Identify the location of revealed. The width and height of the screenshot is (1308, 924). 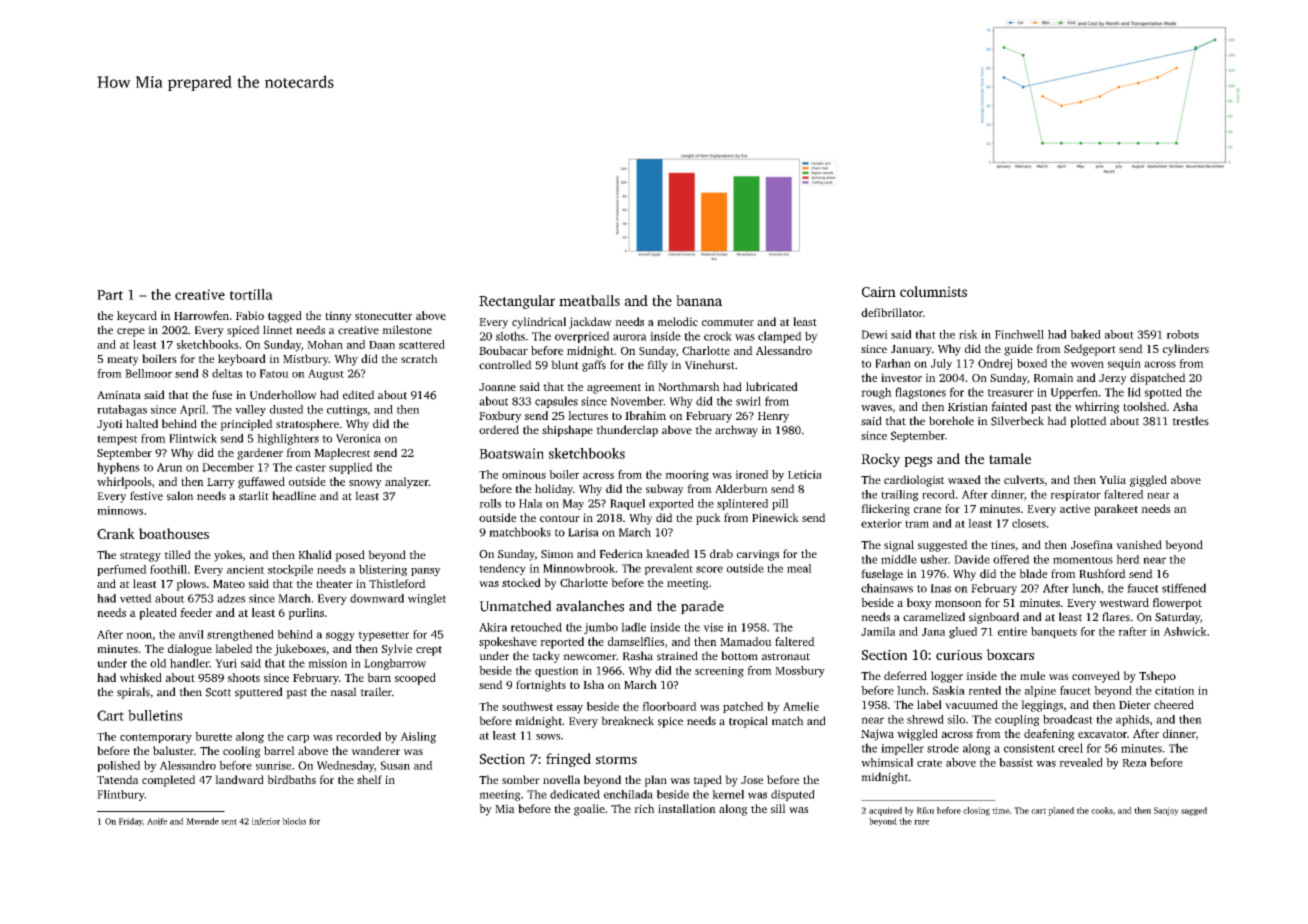
(1081, 762).
